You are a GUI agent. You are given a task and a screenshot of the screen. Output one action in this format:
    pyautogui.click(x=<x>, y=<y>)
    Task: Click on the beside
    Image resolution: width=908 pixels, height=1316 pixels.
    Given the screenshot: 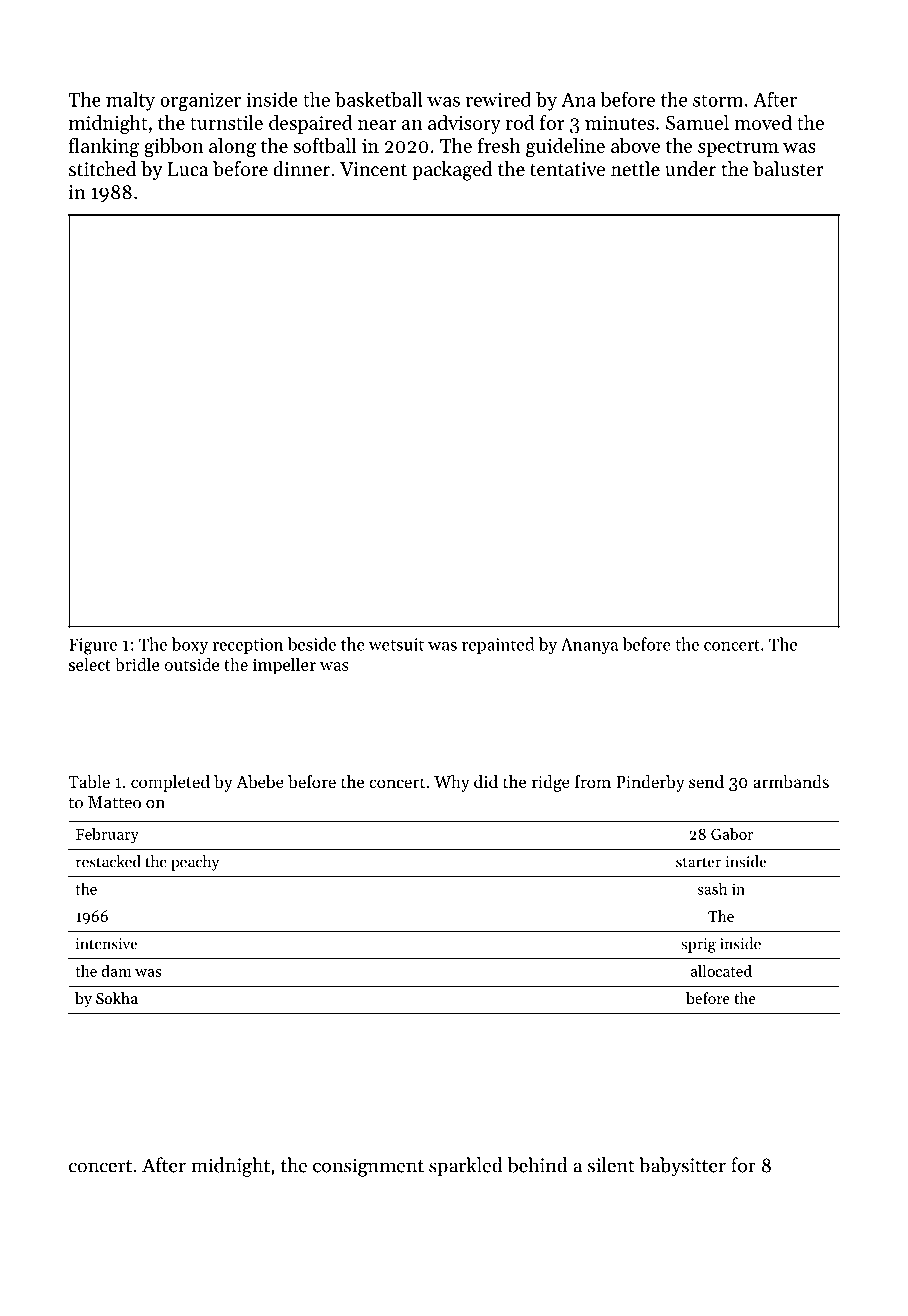 What is the action you would take?
    pyautogui.click(x=312, y=644)
